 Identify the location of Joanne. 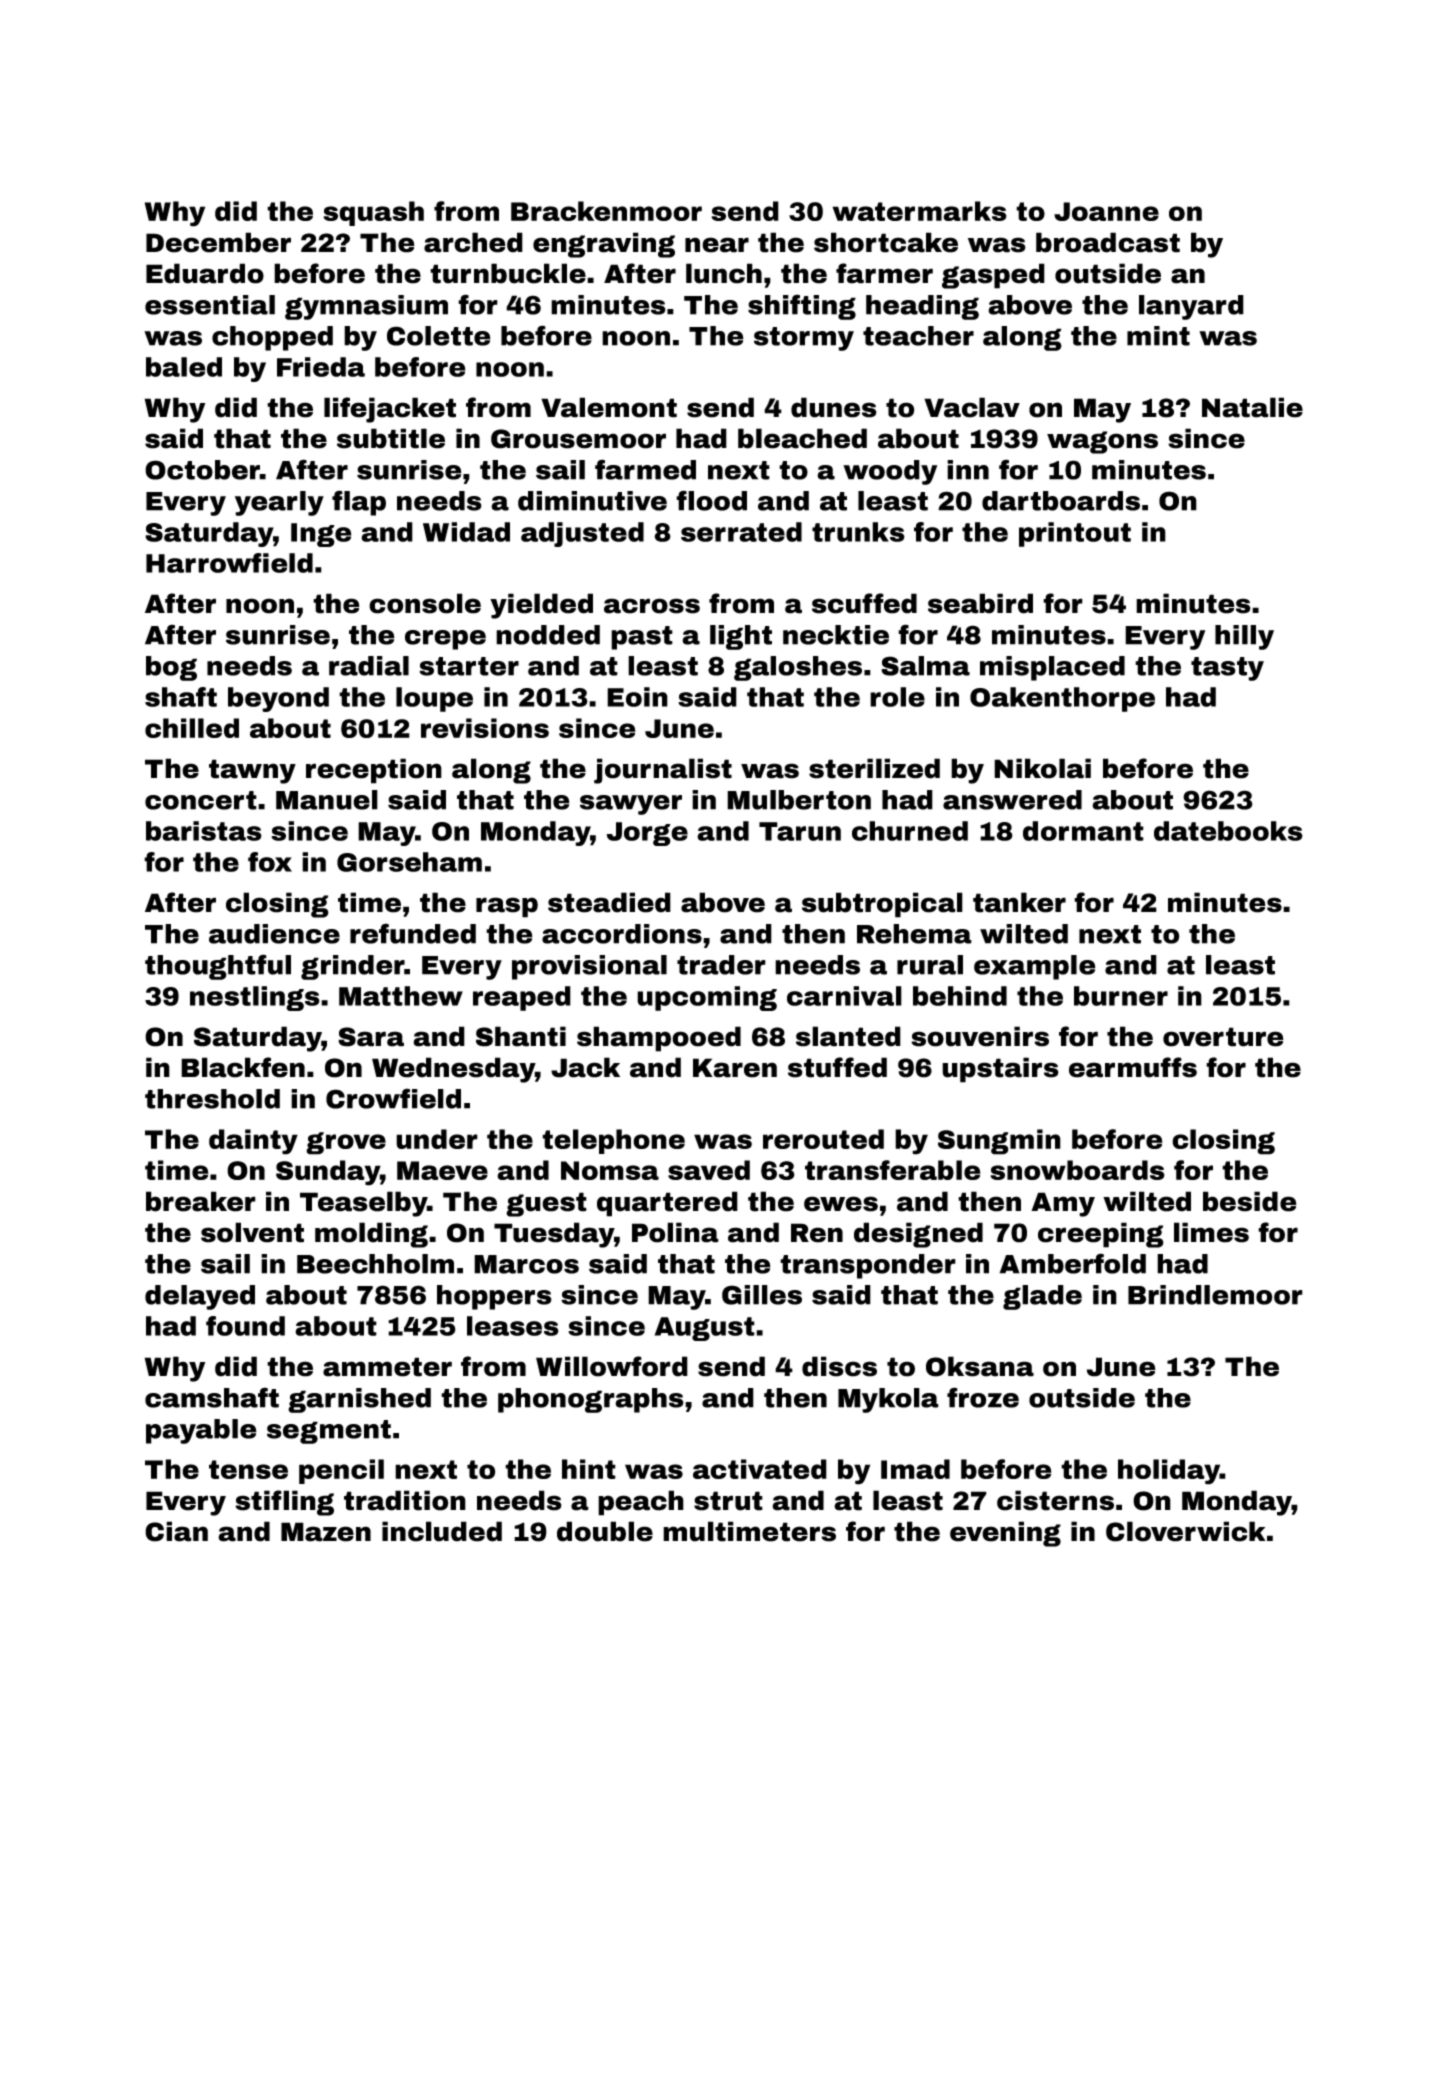
(1106, 211).
